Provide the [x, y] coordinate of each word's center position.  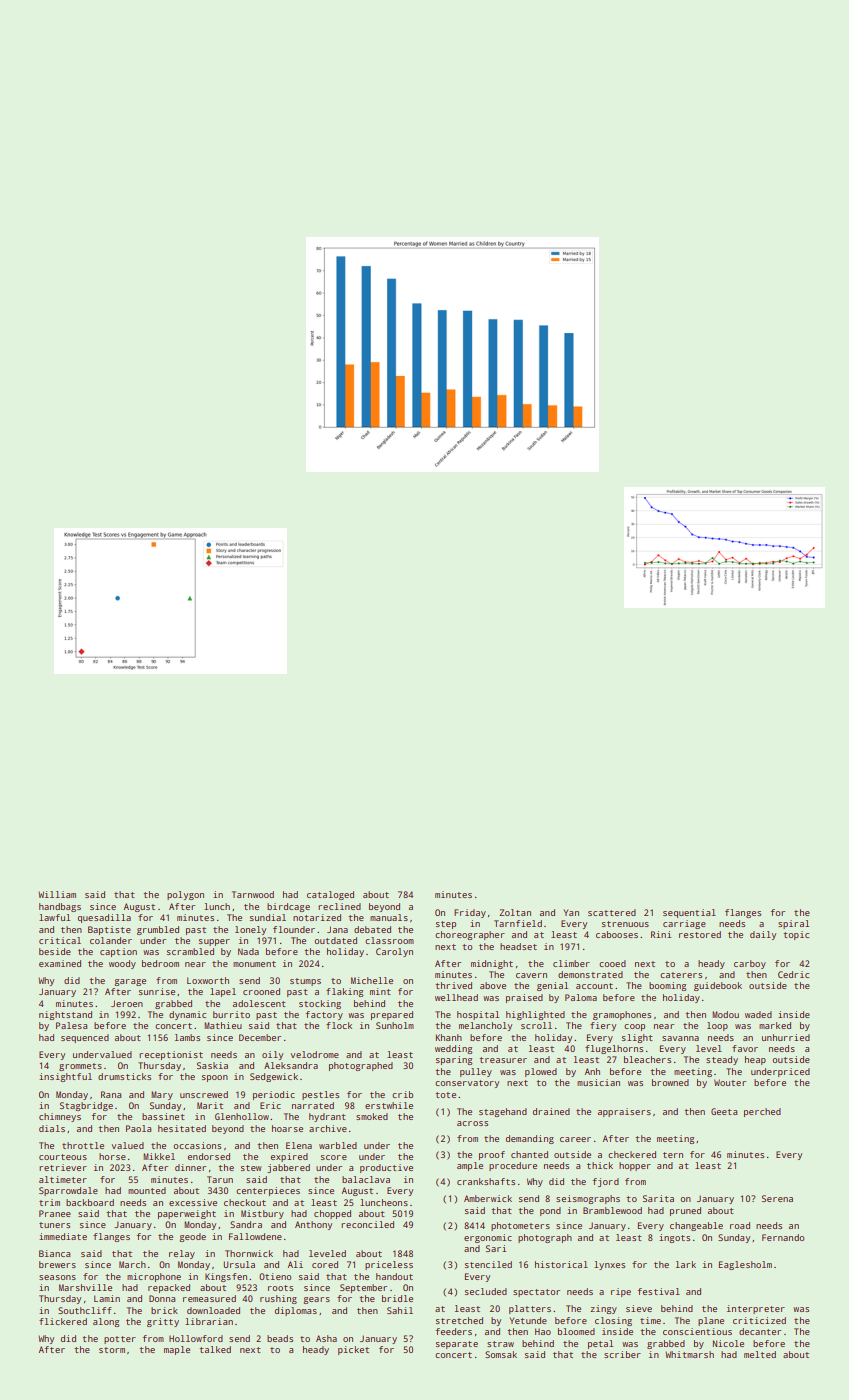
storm [112, 1350]
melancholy [485, 1026]
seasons [57, 1277]
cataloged [330, 895]
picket [353, 1350]
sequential [689, 913]
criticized [759, 1320]
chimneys [60, 1117]
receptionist [171, 1055]
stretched [459, 1320]
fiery [603, 1026]
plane [711, 1321]
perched [762, 1112]
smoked [372, 1116]
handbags [60, 907]
